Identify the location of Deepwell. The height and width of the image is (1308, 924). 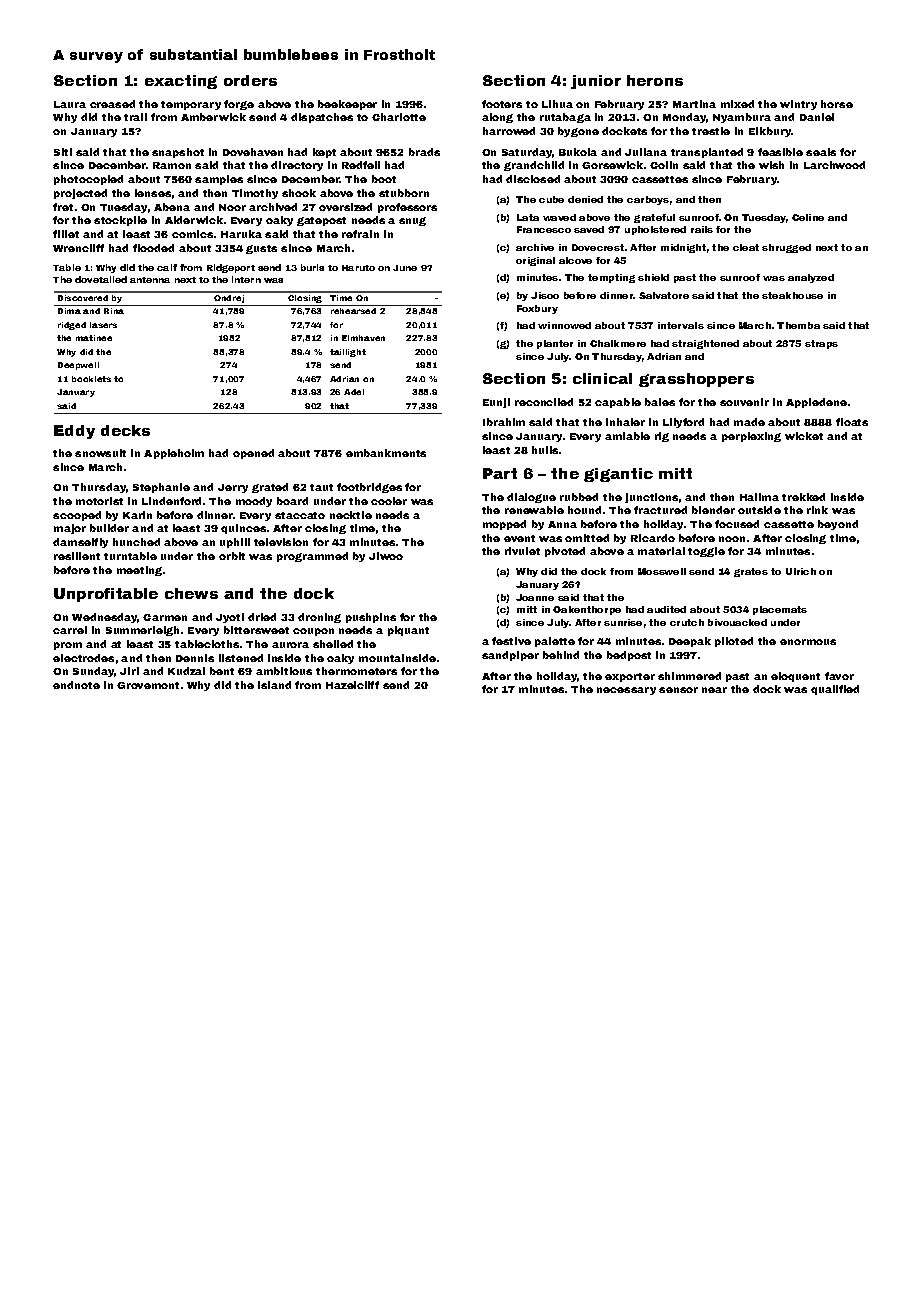
(78, 366).
